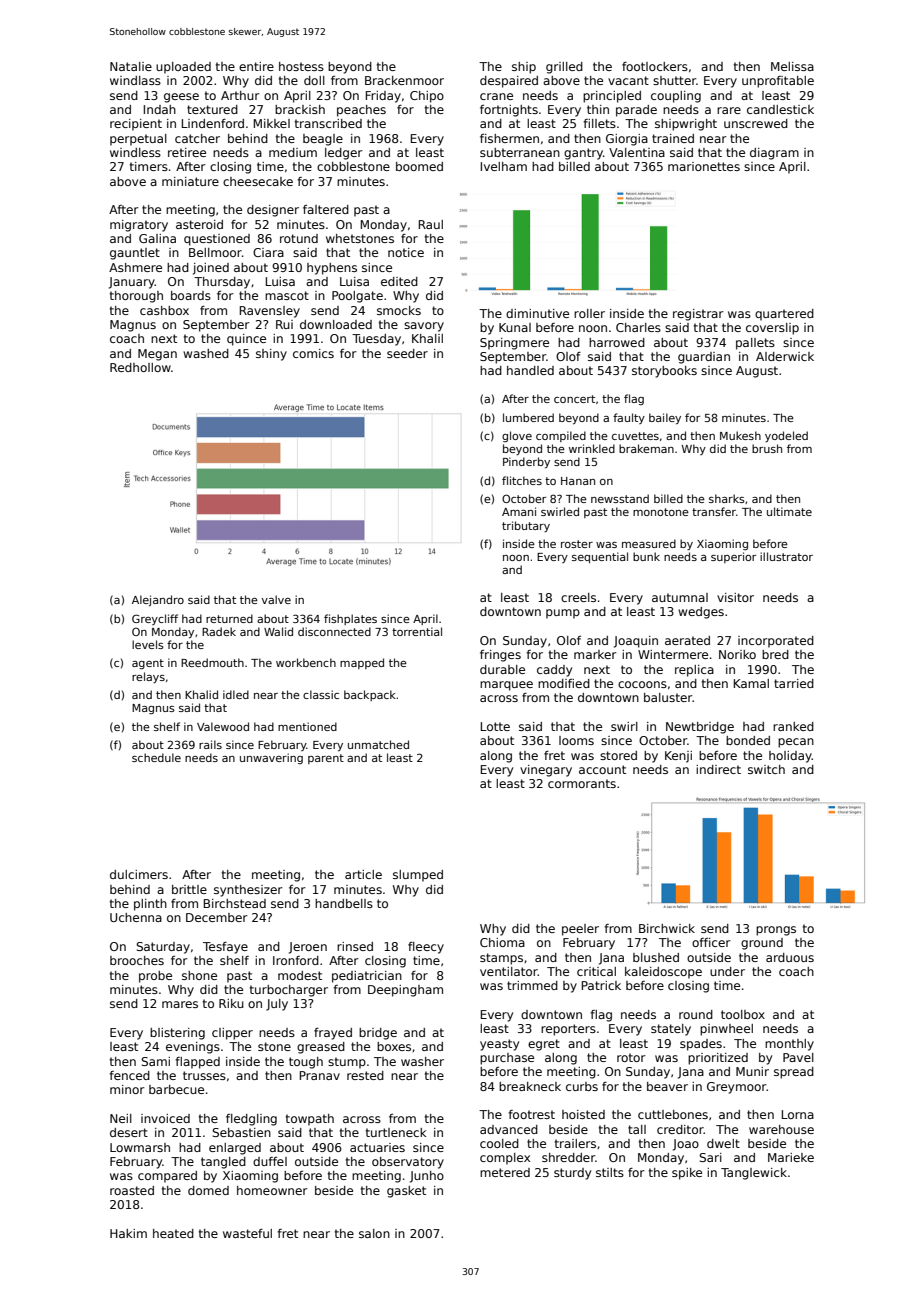 Image resolution: width=924 pixels, height=1308 pixels. I want to click on Hakim, so click(128, 1233).
